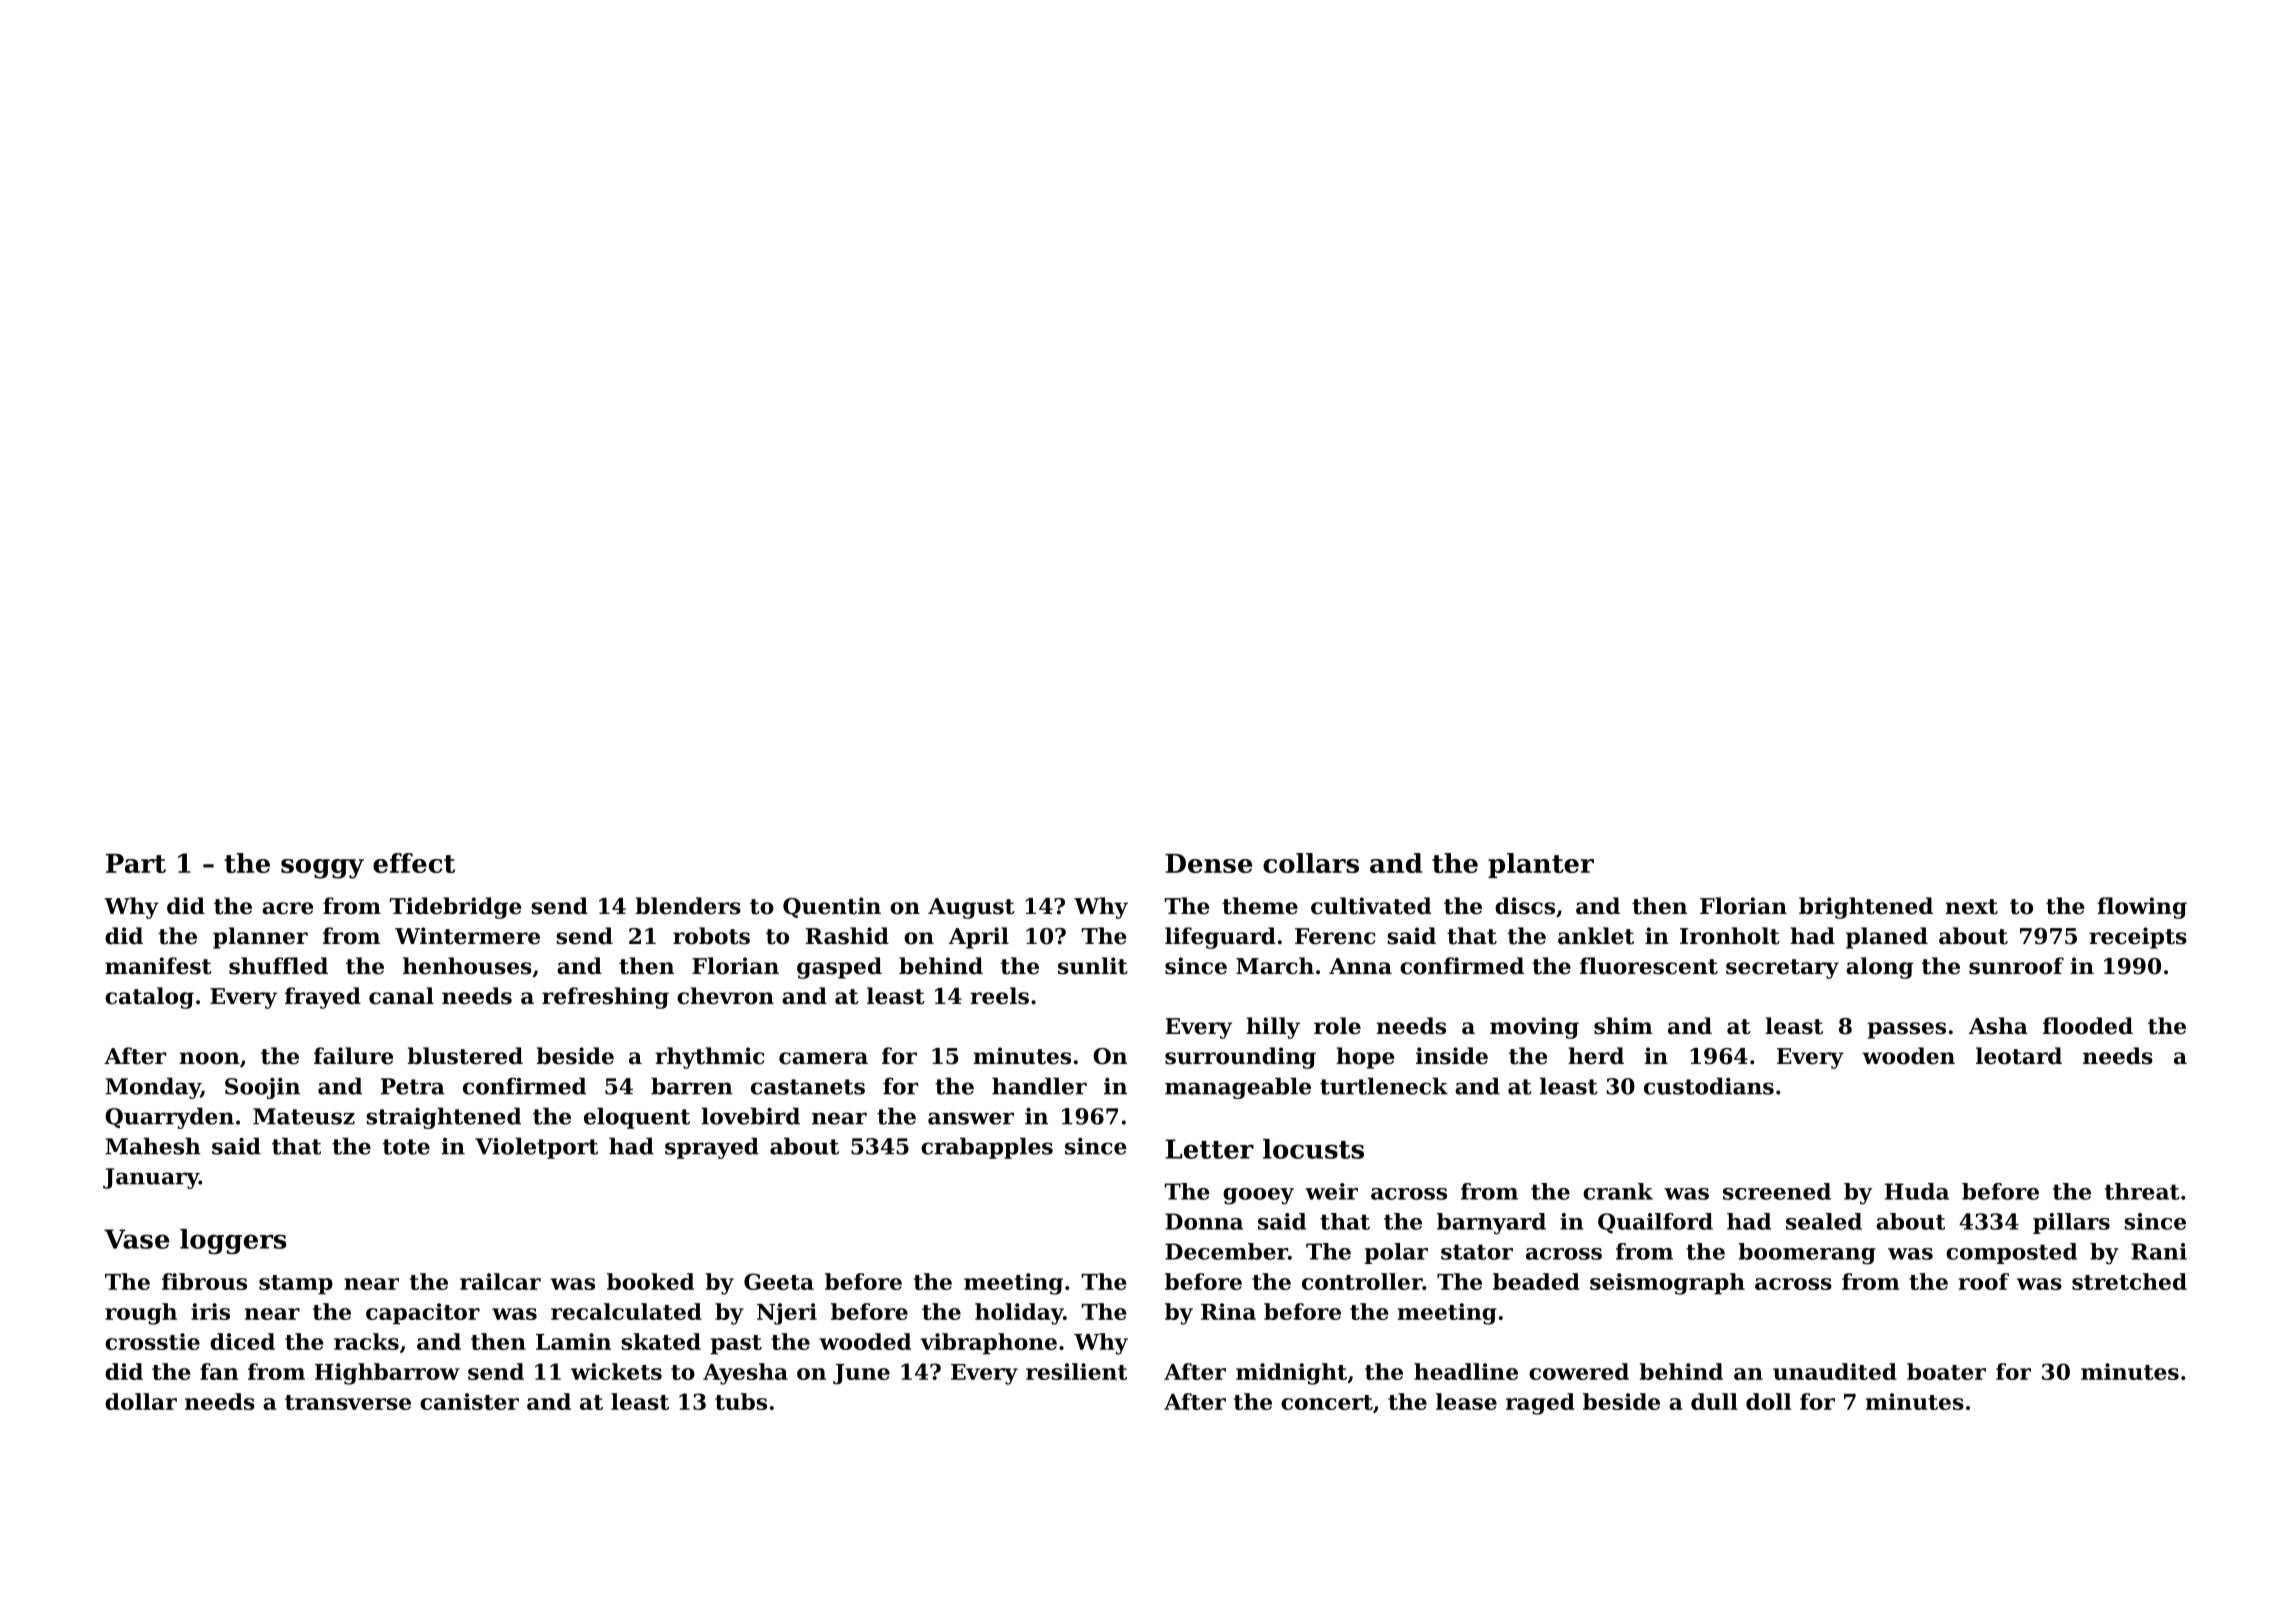  What do you see at coordinates (465, 1056) in the image?
I see `blustered` at bounding box center [465, 1056].
